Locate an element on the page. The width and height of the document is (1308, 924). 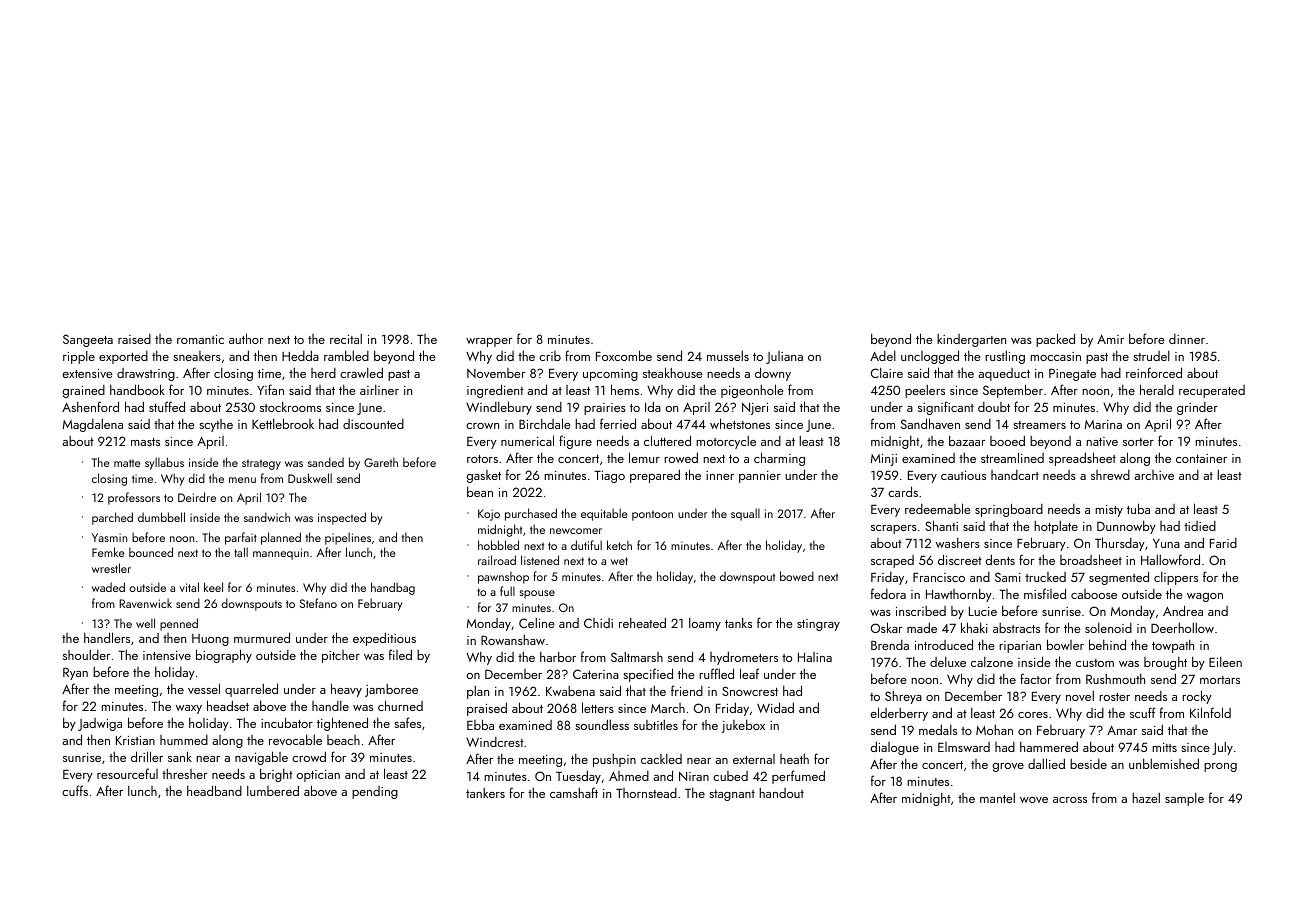
author is located at coordinates (246, 338).
